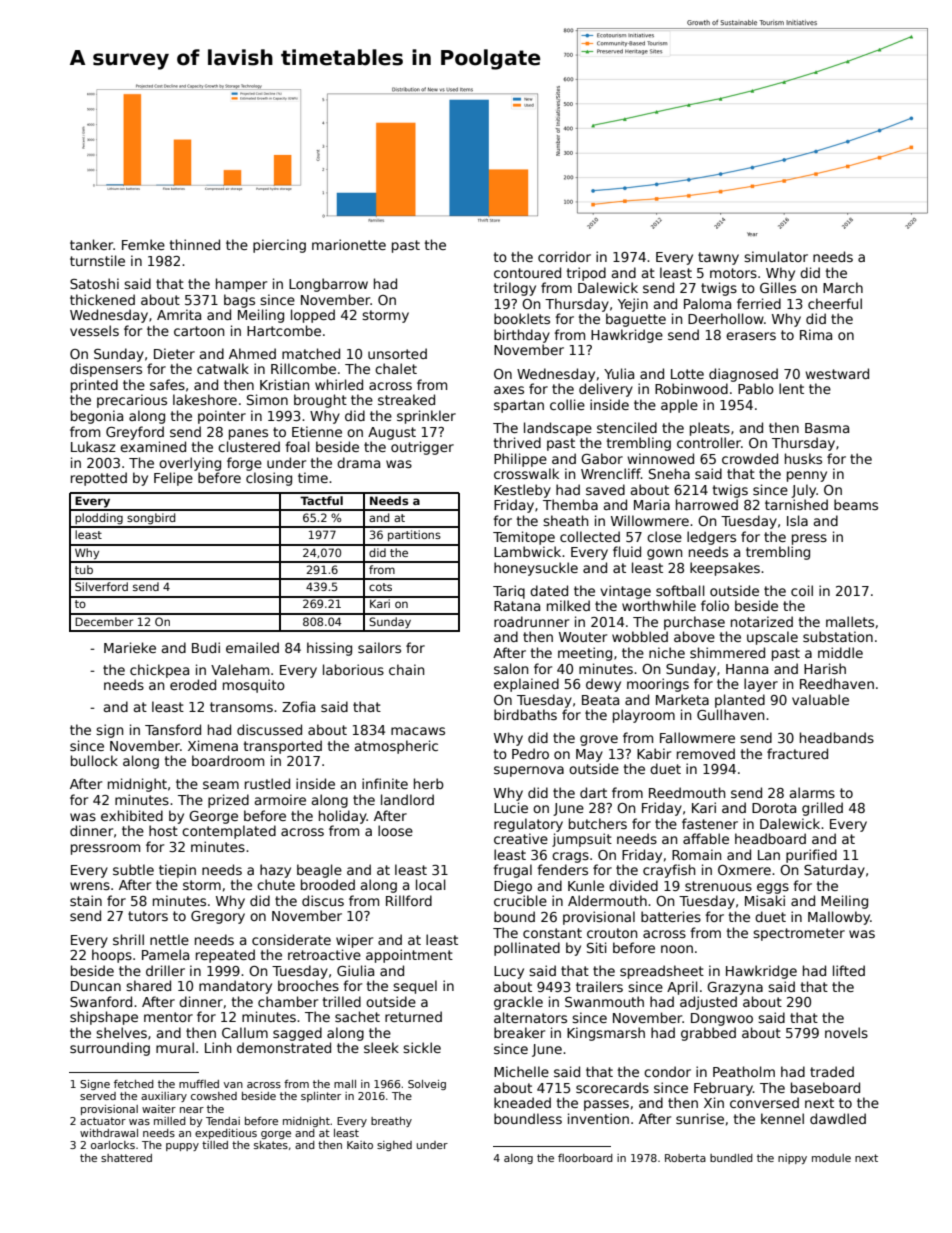  I want to click on grilled, so click(822, 809).
